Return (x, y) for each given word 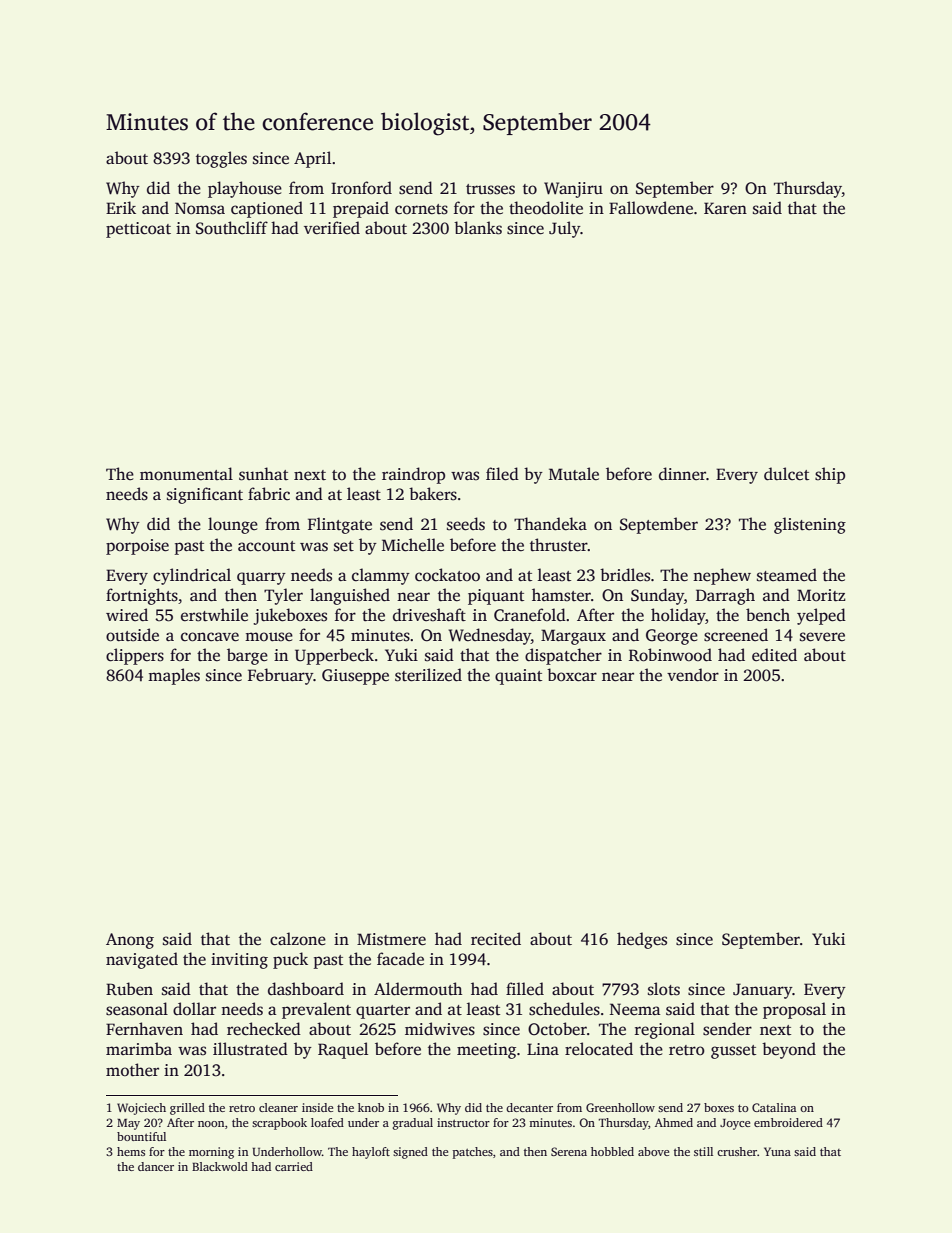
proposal (794, 1010)
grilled (187, 1109)
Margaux (573, 637)
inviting (239, 961)
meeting (486, 1051)
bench (768, 615)
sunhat (263, 474)
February (280, 676)
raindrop (413, 475)
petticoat (138, 230)
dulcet (786, 474)
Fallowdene (651, 208)
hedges (642, 940)
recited (496, 939)
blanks (478, 228)
